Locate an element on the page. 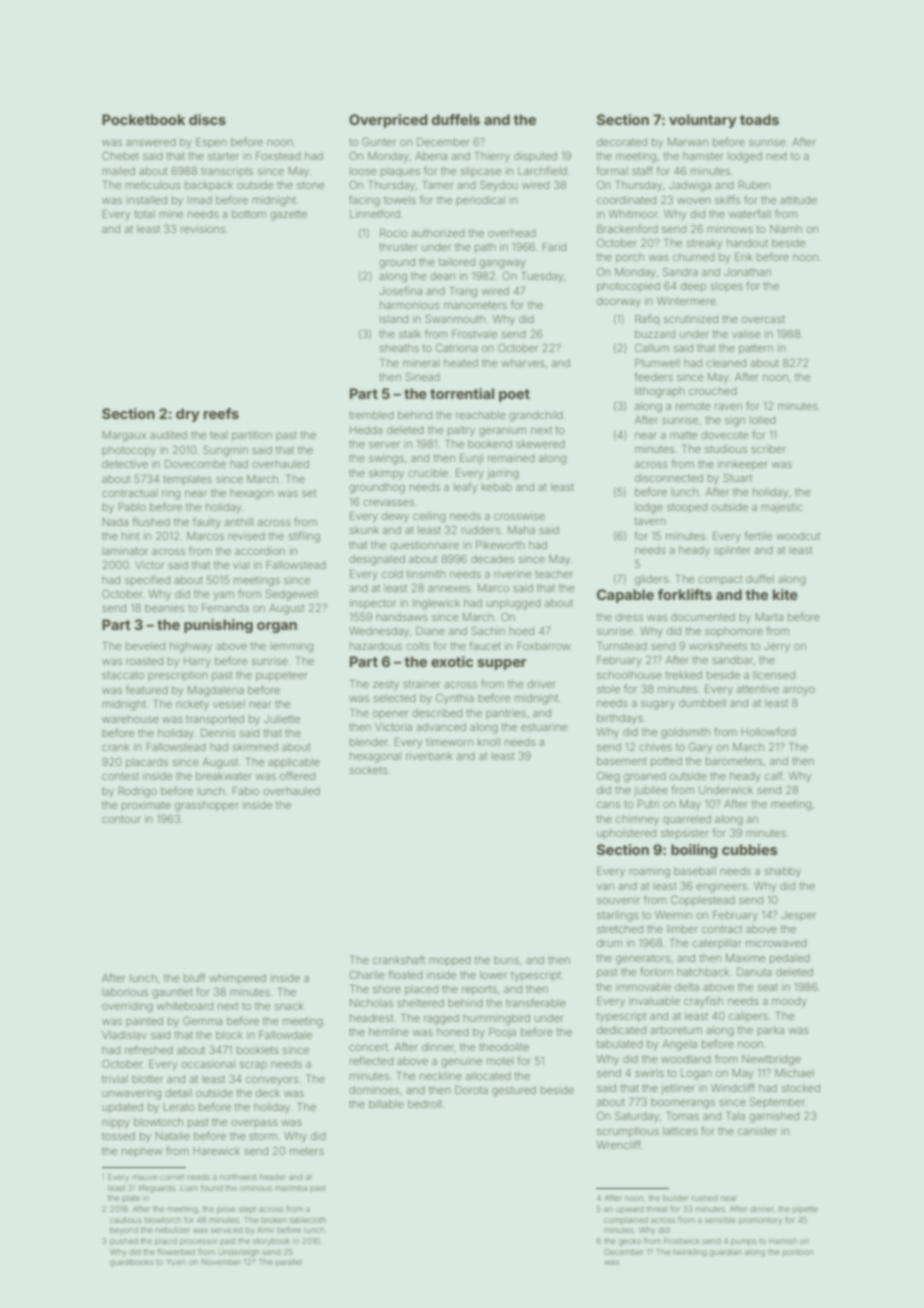 Image resolution: width=924 pixels, height=1308 pixels. dress is located at coordinates (629, 617).
